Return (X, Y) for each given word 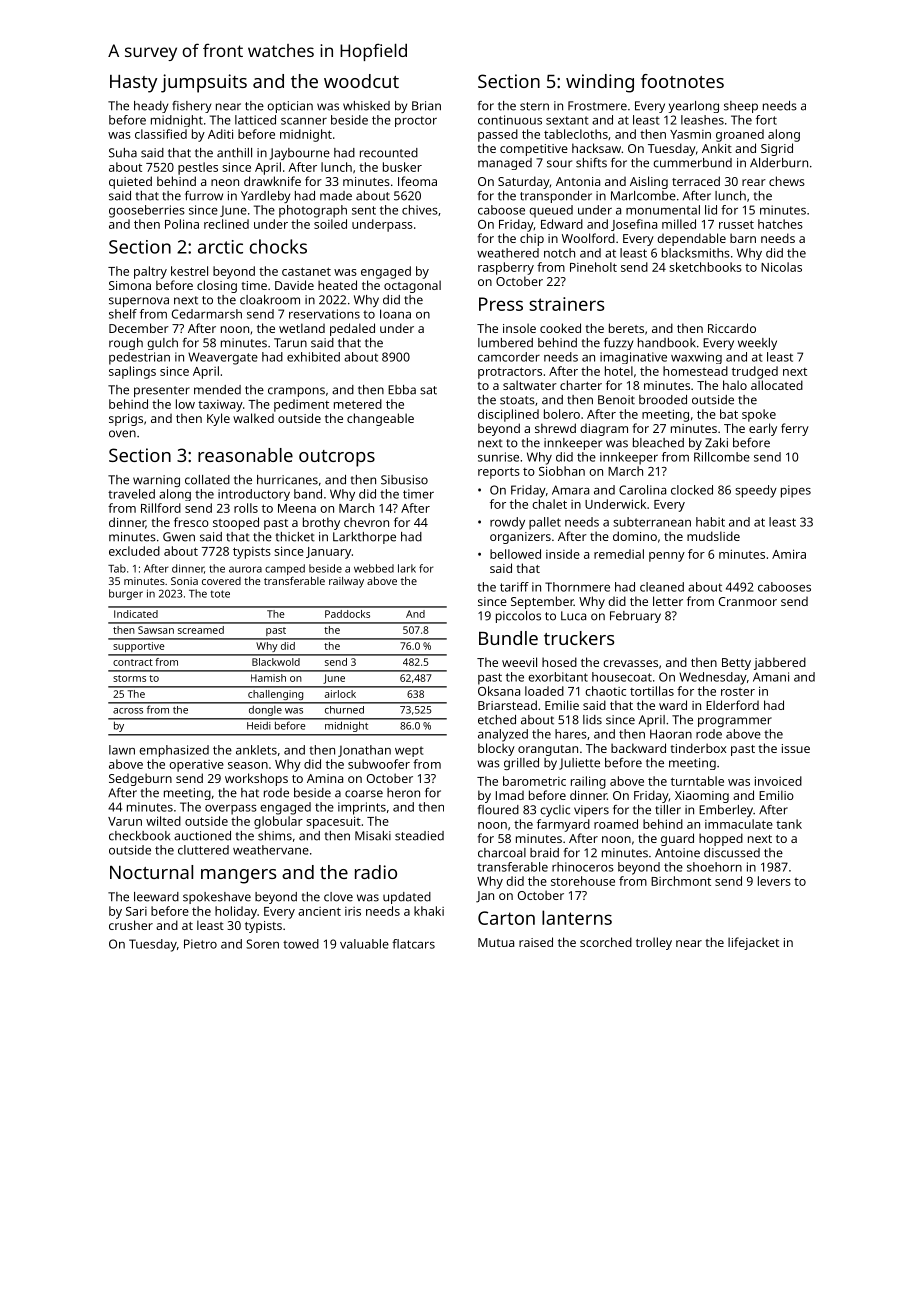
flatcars (413, 944)
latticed (255, 120)
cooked (560, 328)
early (763, 429)
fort (766, 120)
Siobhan (562, 471)
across (128, 711)
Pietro (200, 944)
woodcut (361, 81)
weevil (519, 662)
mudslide (713, 536)
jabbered (780, 663)
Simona (130, 285)
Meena (297, 508)
